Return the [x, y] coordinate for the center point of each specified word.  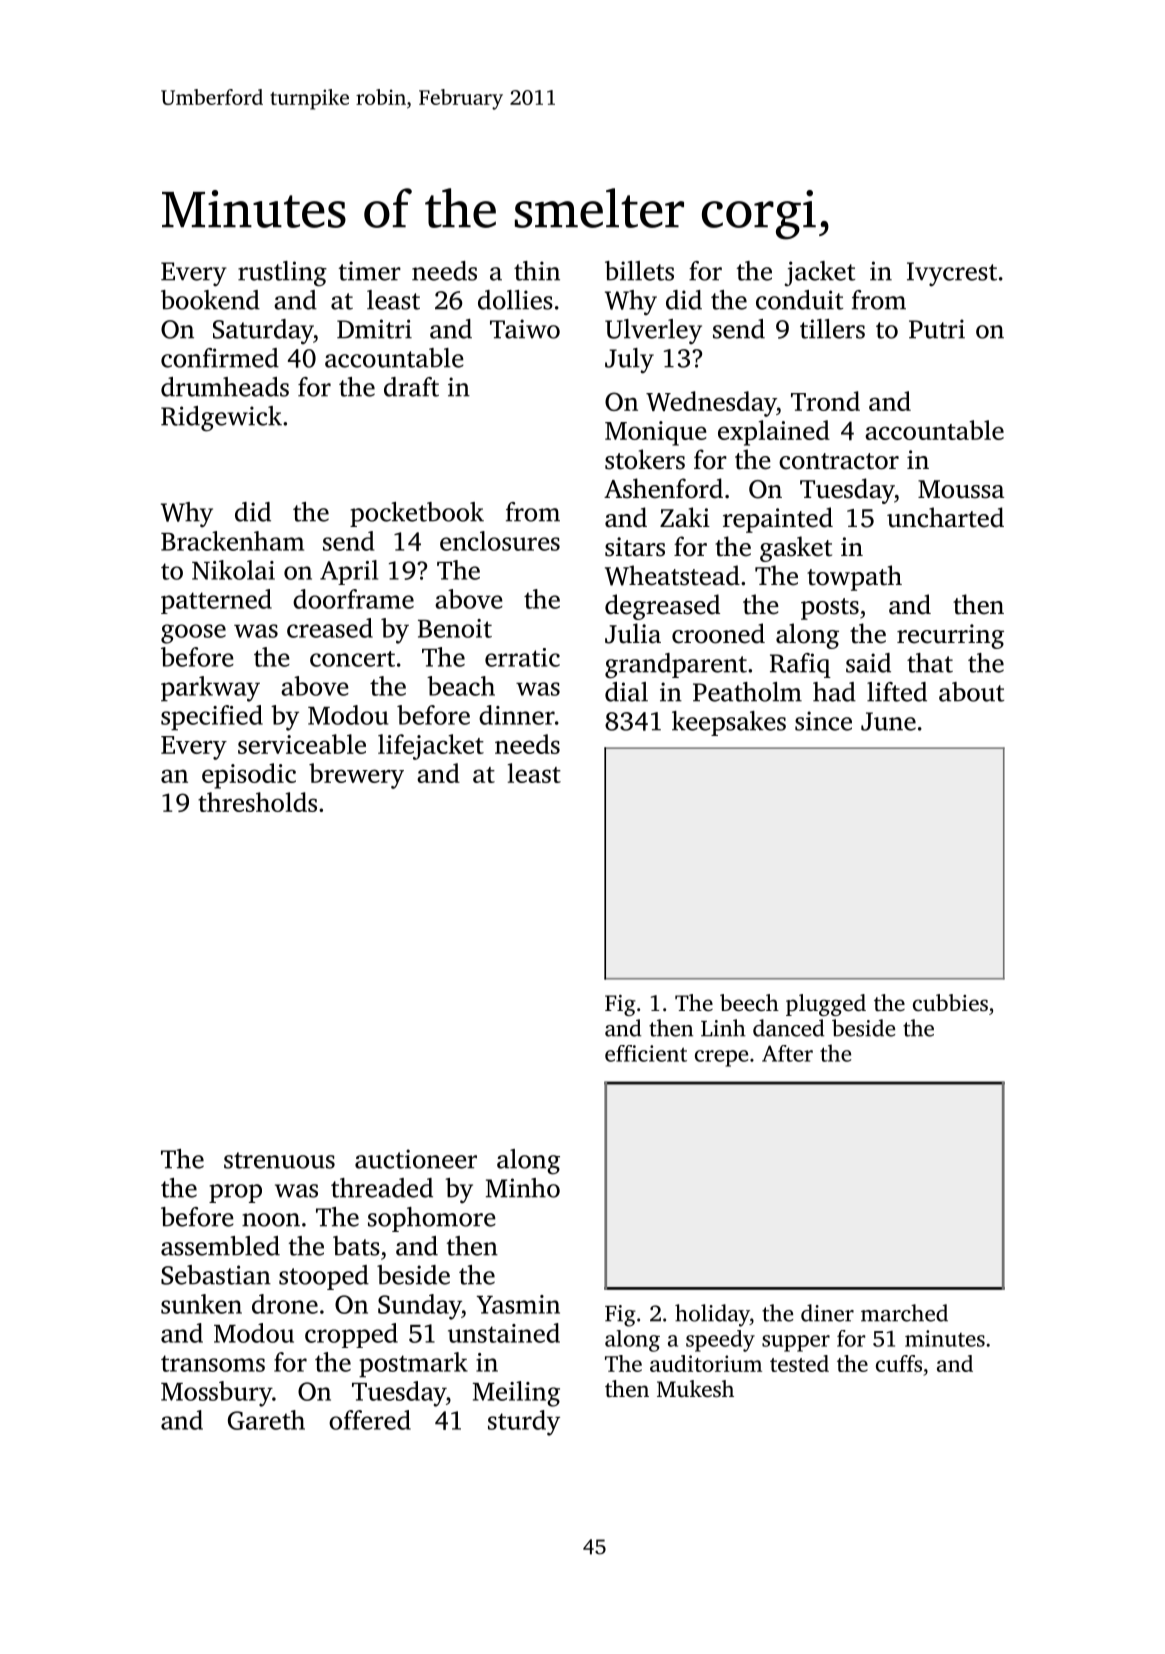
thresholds [257, 802]
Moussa [961, 489]
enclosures [500, 541]
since [823, 721]
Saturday [263, 331]
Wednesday [711, 404]
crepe [721, 1058]
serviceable [302, 744]
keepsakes [729, 723]
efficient [646, 1053]
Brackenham [232, 541]
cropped [351, 1335]
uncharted [945, 517]
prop [235, 1193]
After [787, 1053]
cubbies [950, 1003]
